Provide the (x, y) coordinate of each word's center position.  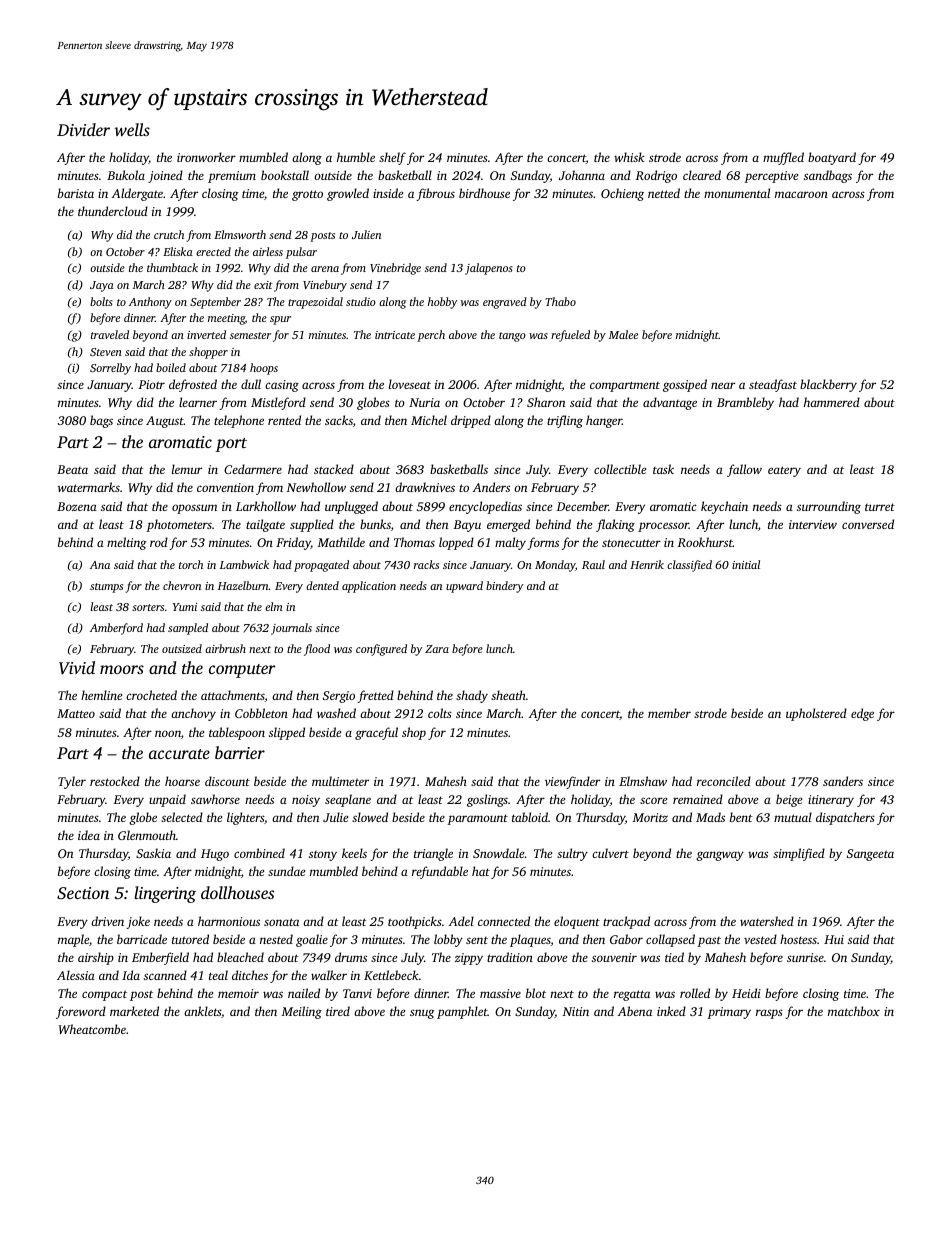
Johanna (582, 175)
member (669, 713)
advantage (670, 403)
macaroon (801, 194)
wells (132, 129)
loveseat (410, 384)
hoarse (182, 781)
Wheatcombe (92, 1029)
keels (354, 853)
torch (191, 564)
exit (263, 285)
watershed (767, 921)
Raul (593, 564)
